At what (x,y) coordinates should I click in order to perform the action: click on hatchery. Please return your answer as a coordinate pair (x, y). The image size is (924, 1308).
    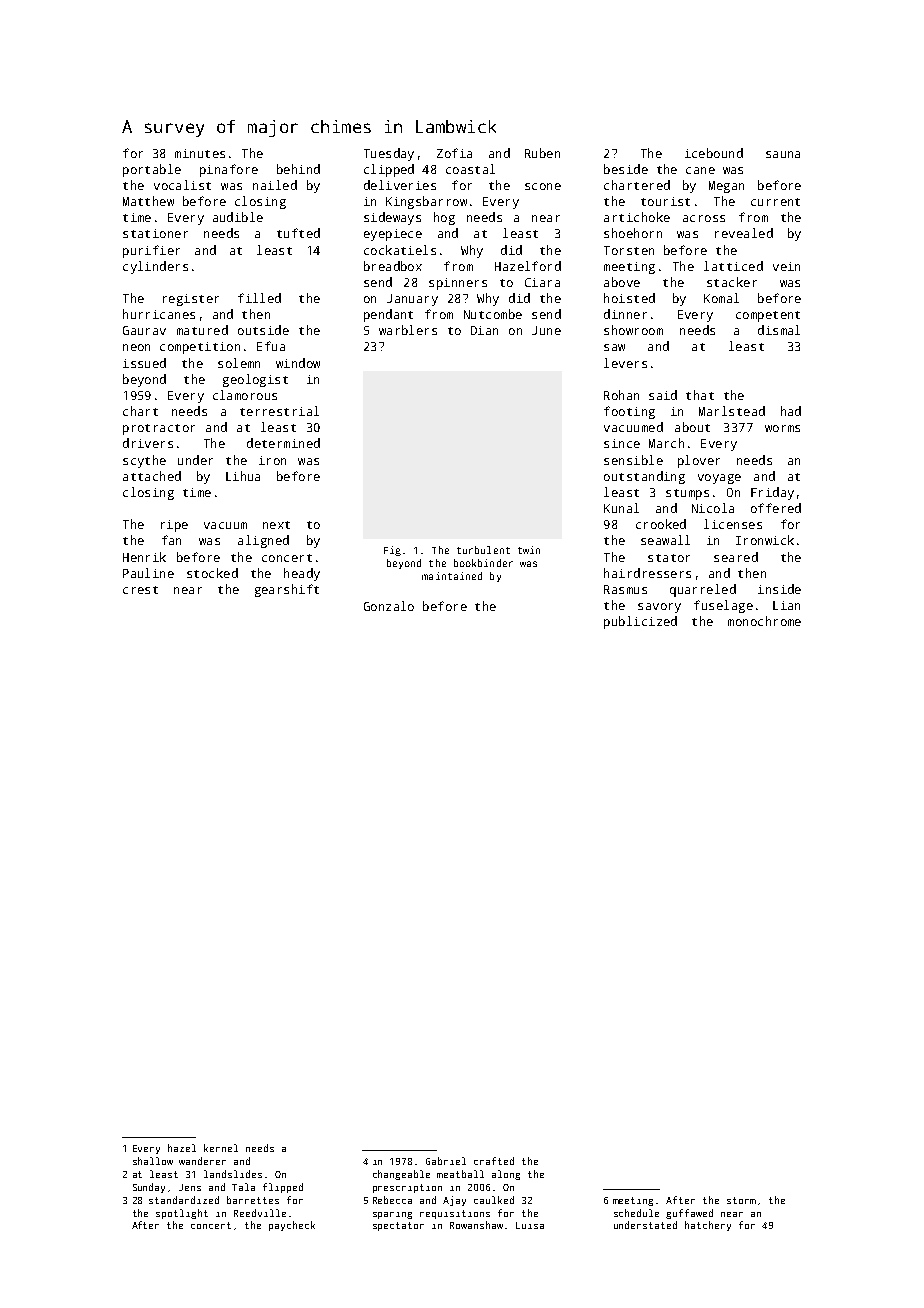
    Looking at the image, I should click on (708, 1226).
